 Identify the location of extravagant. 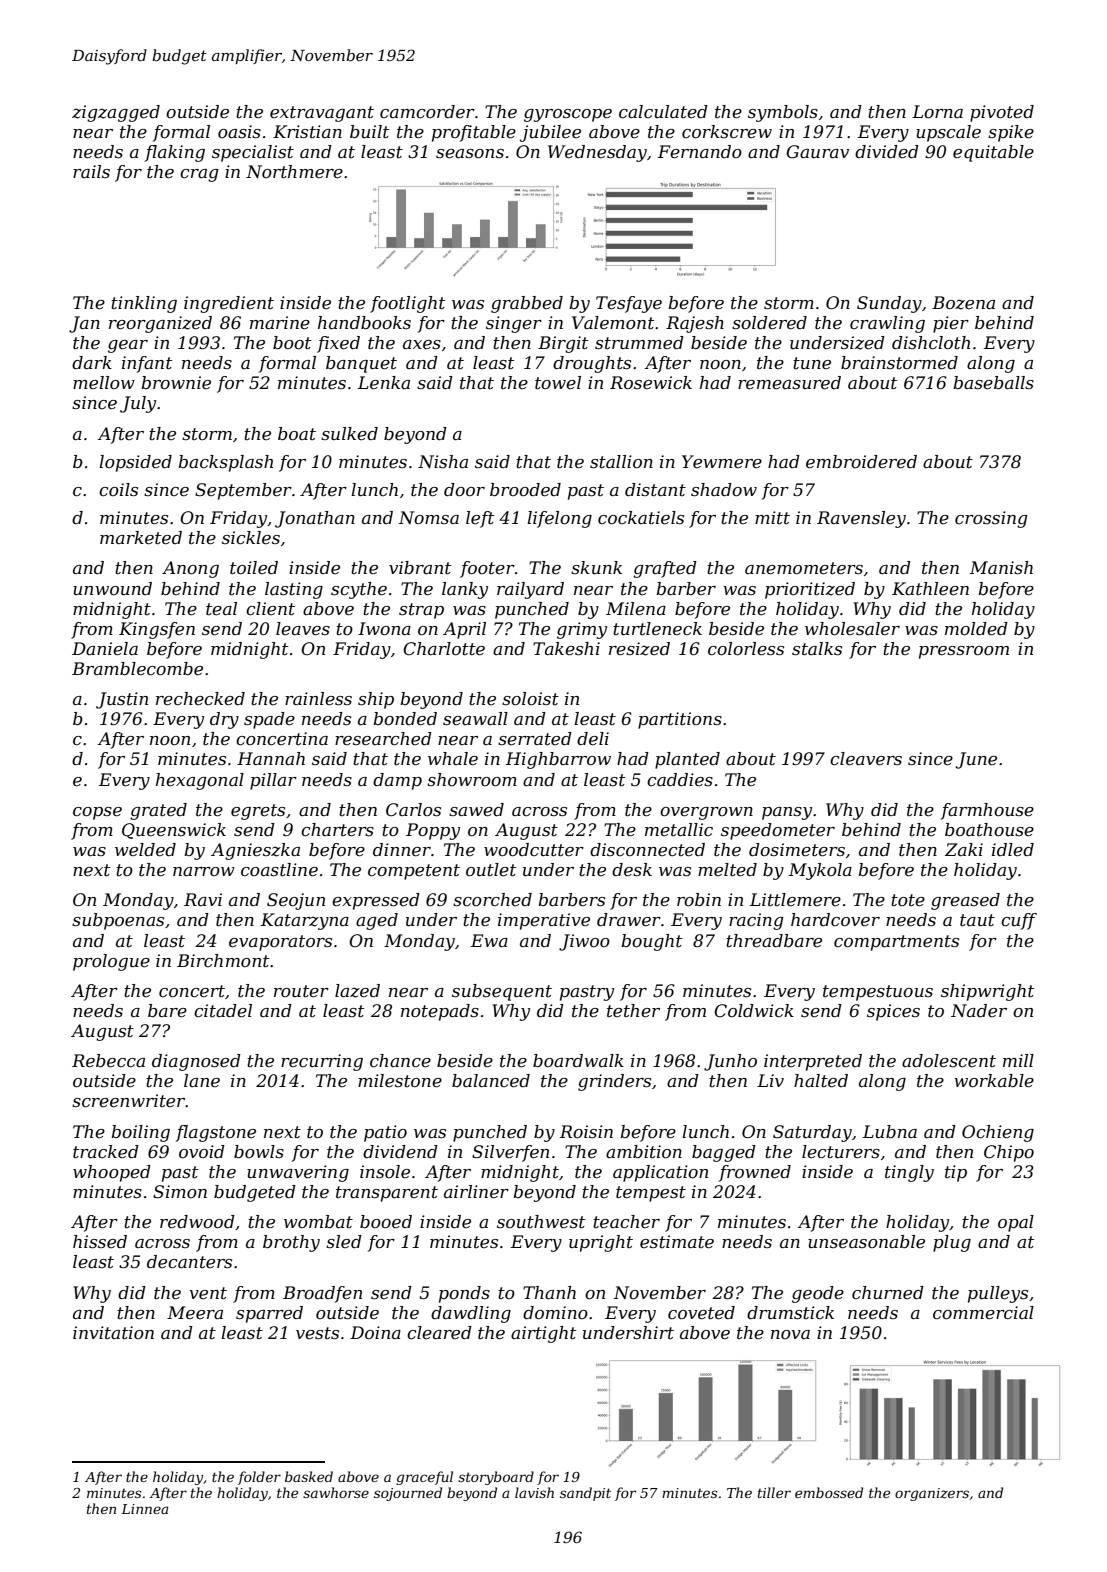
(322, 114).
